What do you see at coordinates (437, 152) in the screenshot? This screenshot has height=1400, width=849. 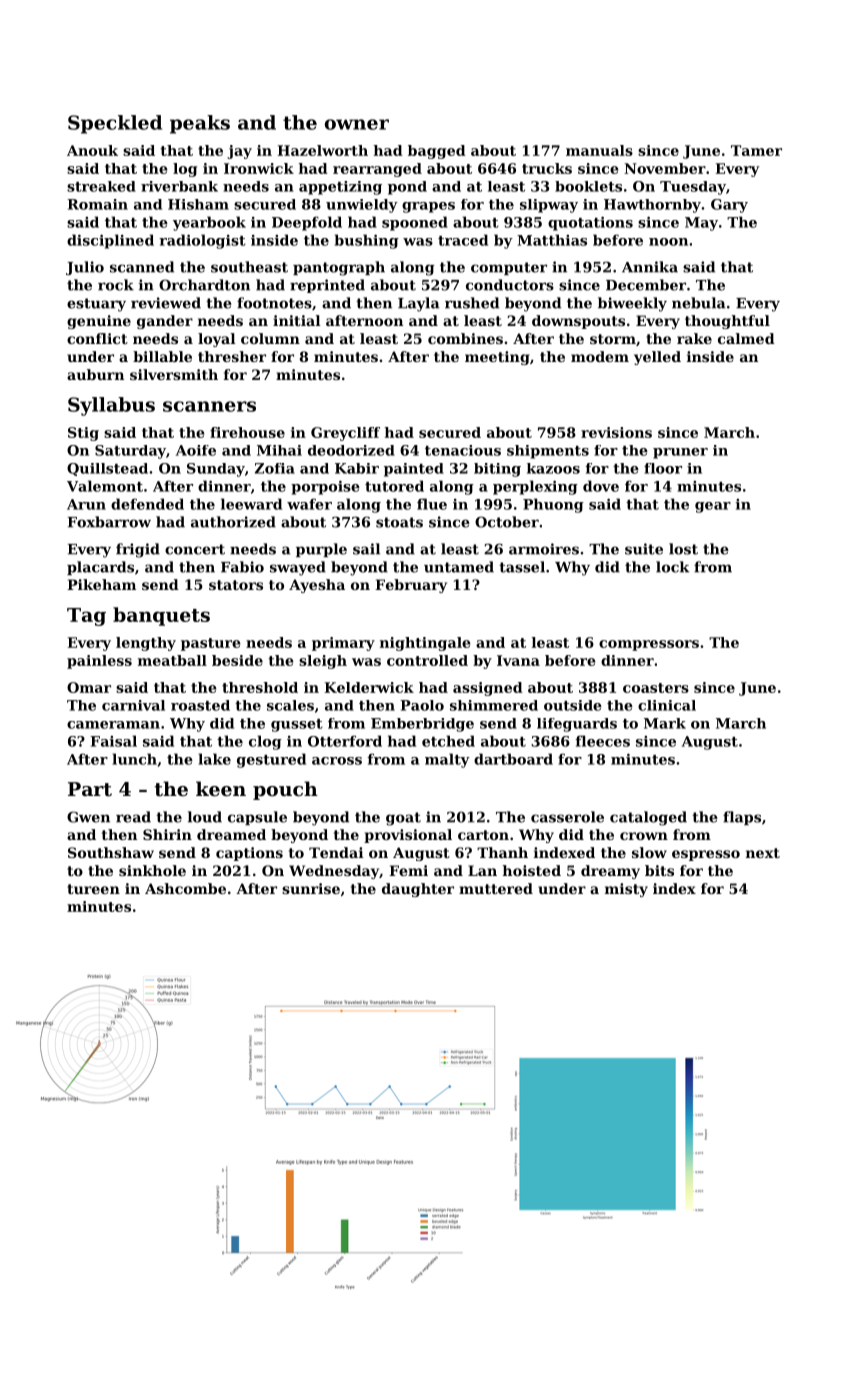 I see `bagged` at bounding box center [437, 152].
